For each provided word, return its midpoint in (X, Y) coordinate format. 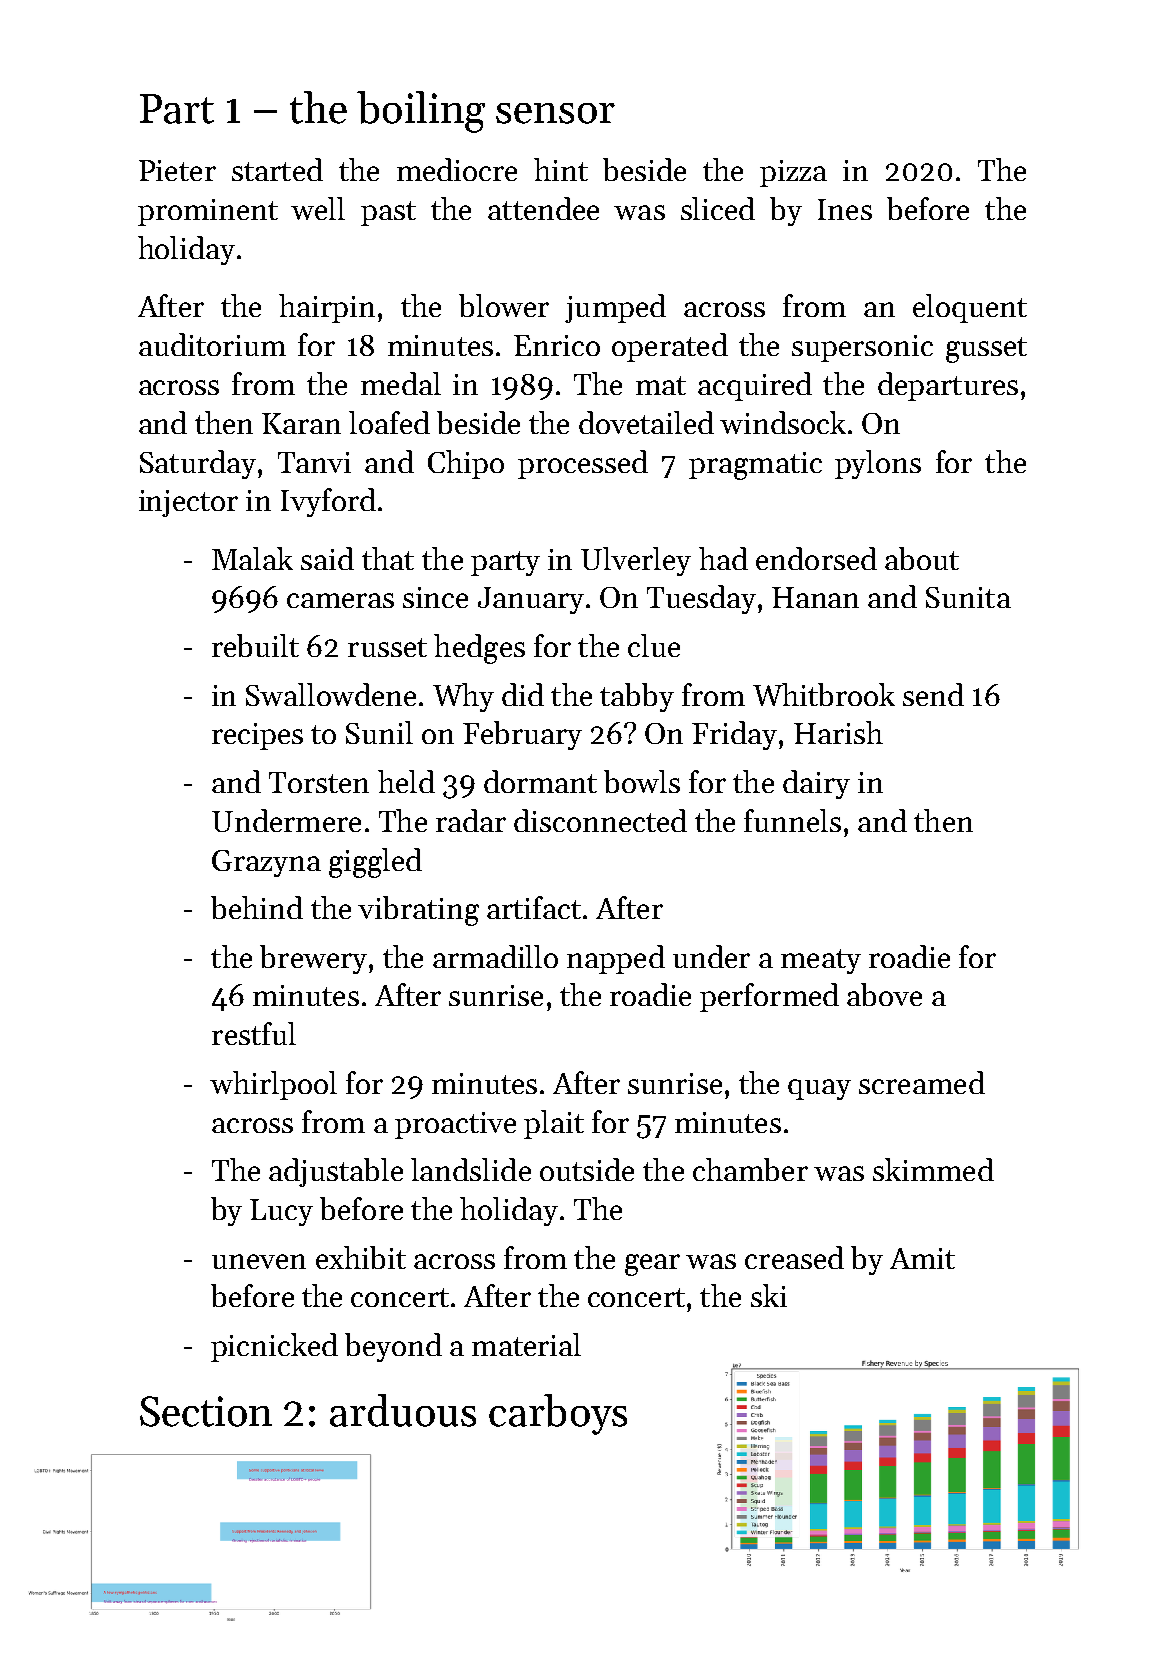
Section (206, 1411)
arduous (403, 1410)
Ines (845, 209)
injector (188, 503)
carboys (558, 1414)
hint (561, 169)
